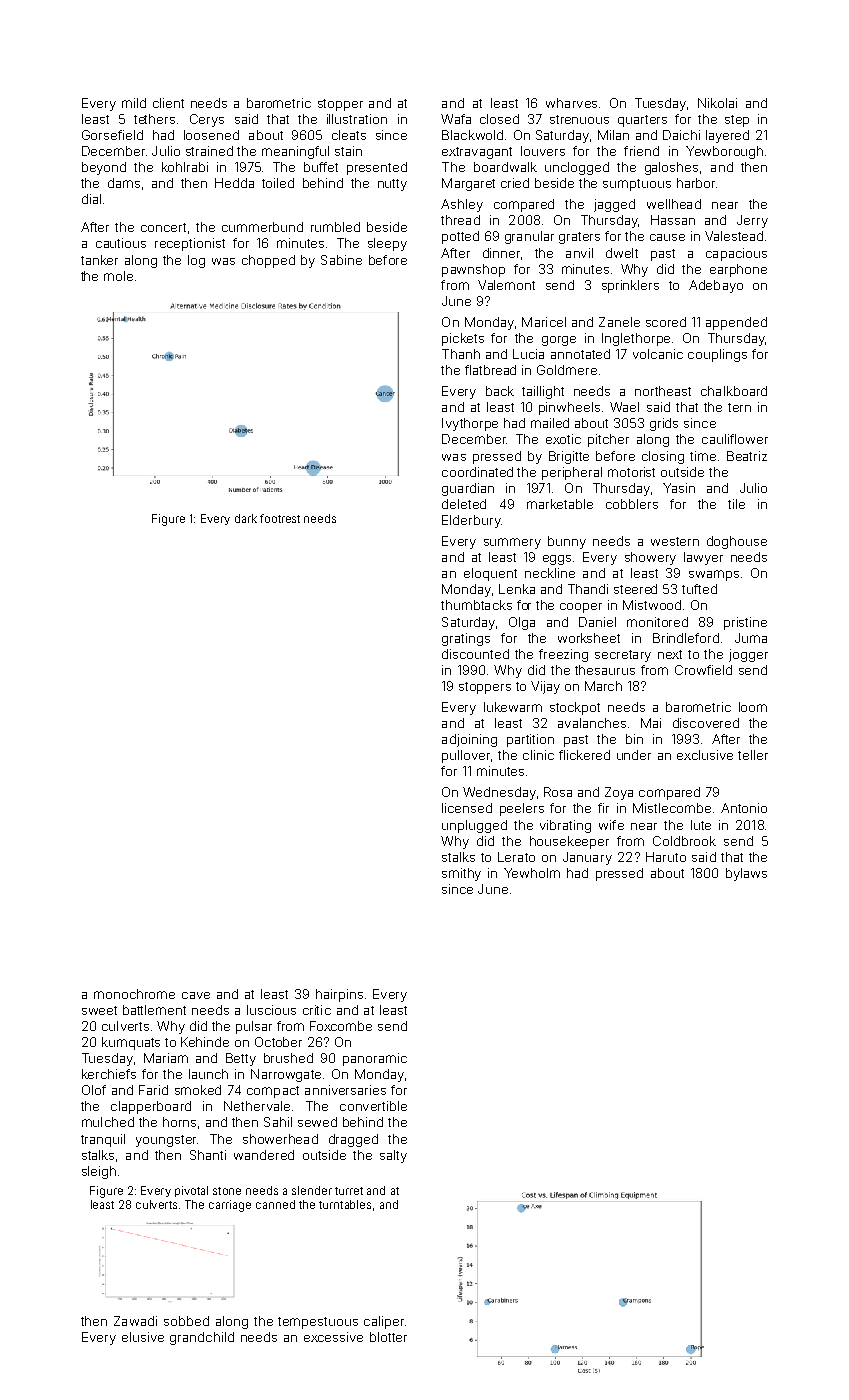 This screenshot has height=1400, width=849. I want to click on cave, so click(196, 995).
